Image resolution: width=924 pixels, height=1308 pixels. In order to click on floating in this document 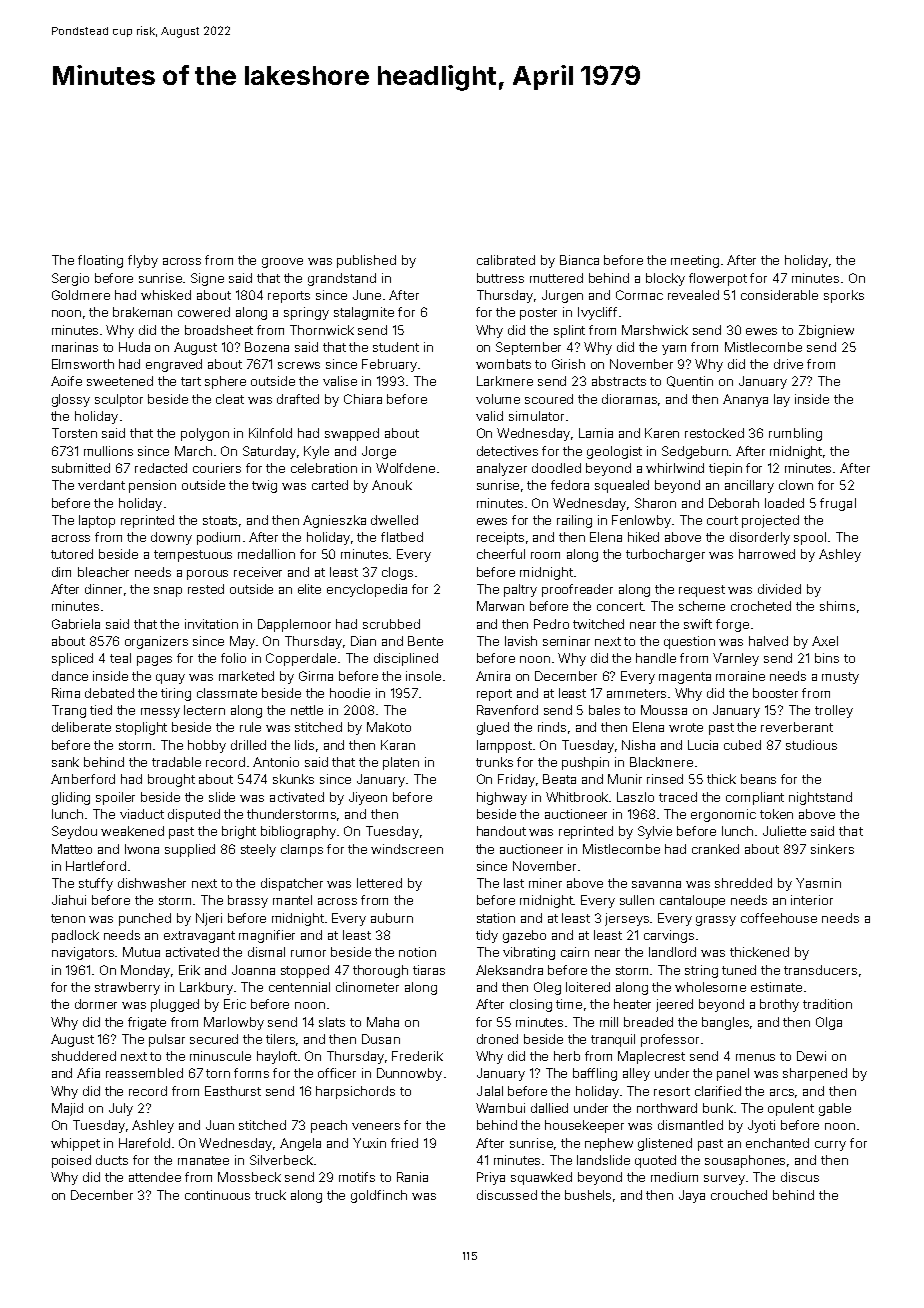, I will do `click(100, 261)`.
